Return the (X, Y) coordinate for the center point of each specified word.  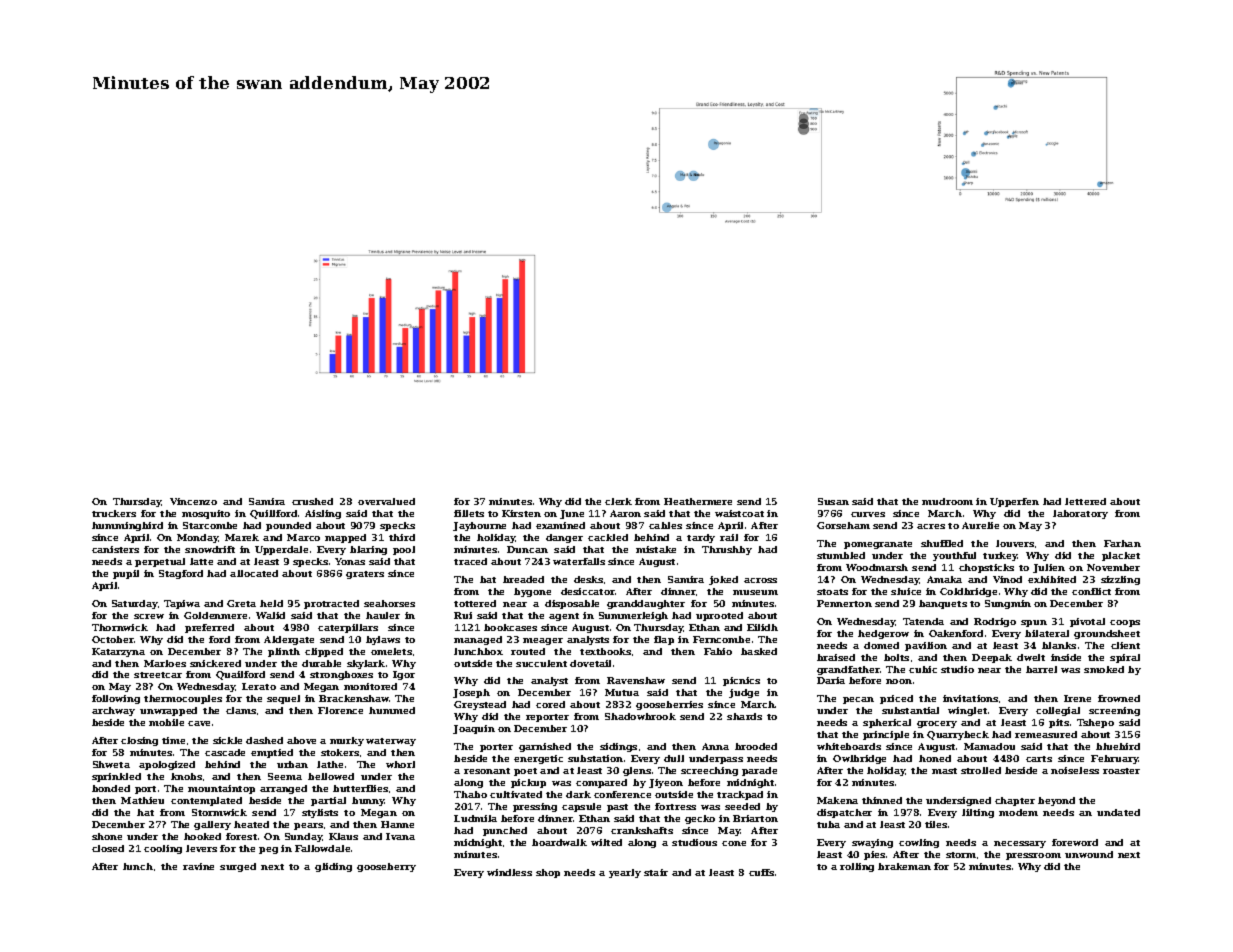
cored (550, 704)
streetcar (158, 675)
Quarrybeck (958, 735)
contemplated (206, 801)
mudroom (947, 501)
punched (505, 831)
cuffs (761, 872)
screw (149, 616)
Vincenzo (193, 501)
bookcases (510, 627)
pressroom (1033, 856)
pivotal (1087, 622)
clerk (618, 501)
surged (238, 867)
